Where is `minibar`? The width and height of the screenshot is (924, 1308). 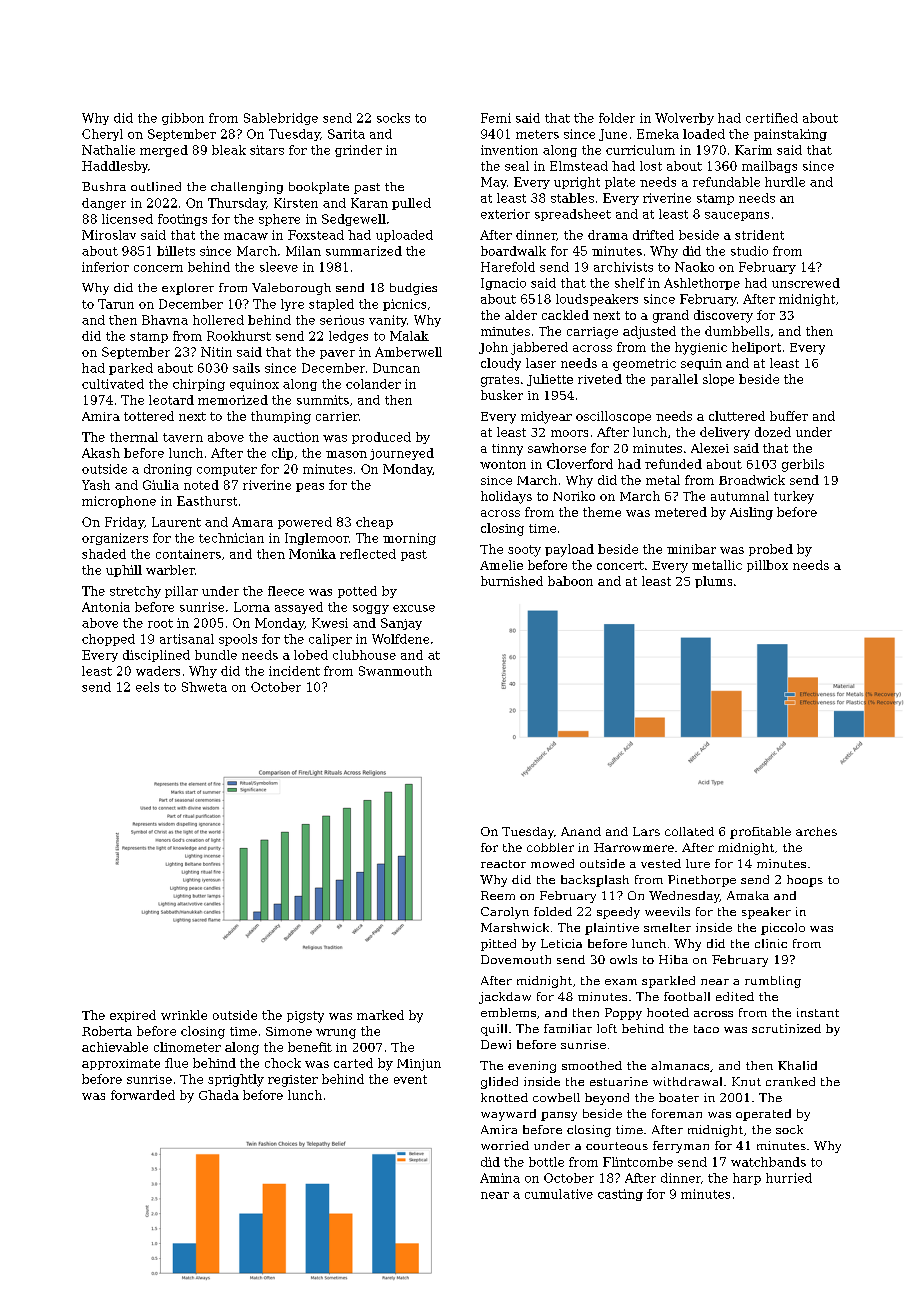
minibar is located at coordinates (691, 549).
